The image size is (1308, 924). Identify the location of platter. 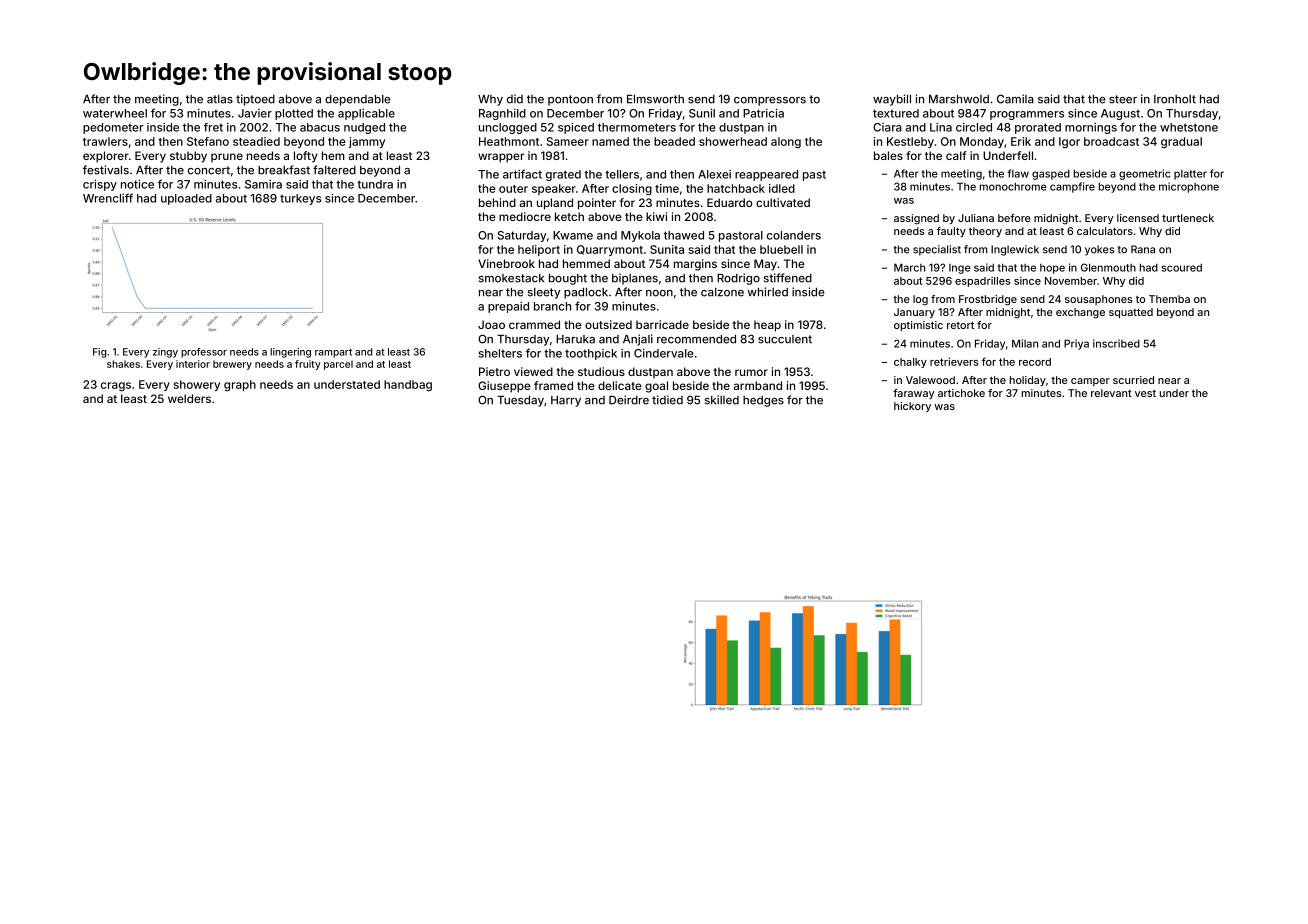
(1190, 175).
